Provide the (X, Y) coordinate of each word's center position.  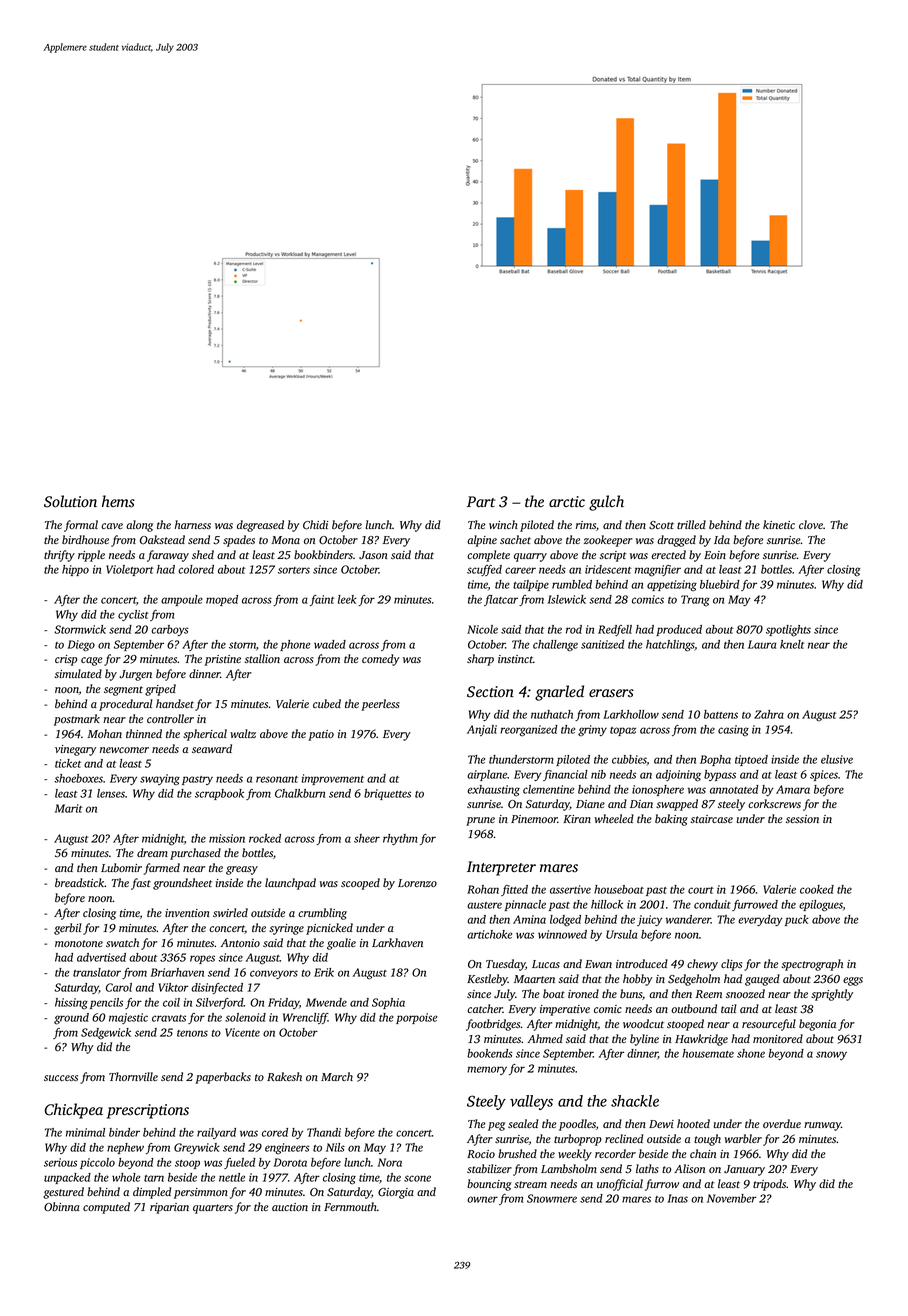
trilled (691, 524)
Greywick (197, 1148)
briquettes (387, 794)
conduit (712, 904)
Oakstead (162, 540)
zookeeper (608, 541)
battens (721, 714)
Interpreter (501, 868)
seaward (212, 748)
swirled (230, 912)
